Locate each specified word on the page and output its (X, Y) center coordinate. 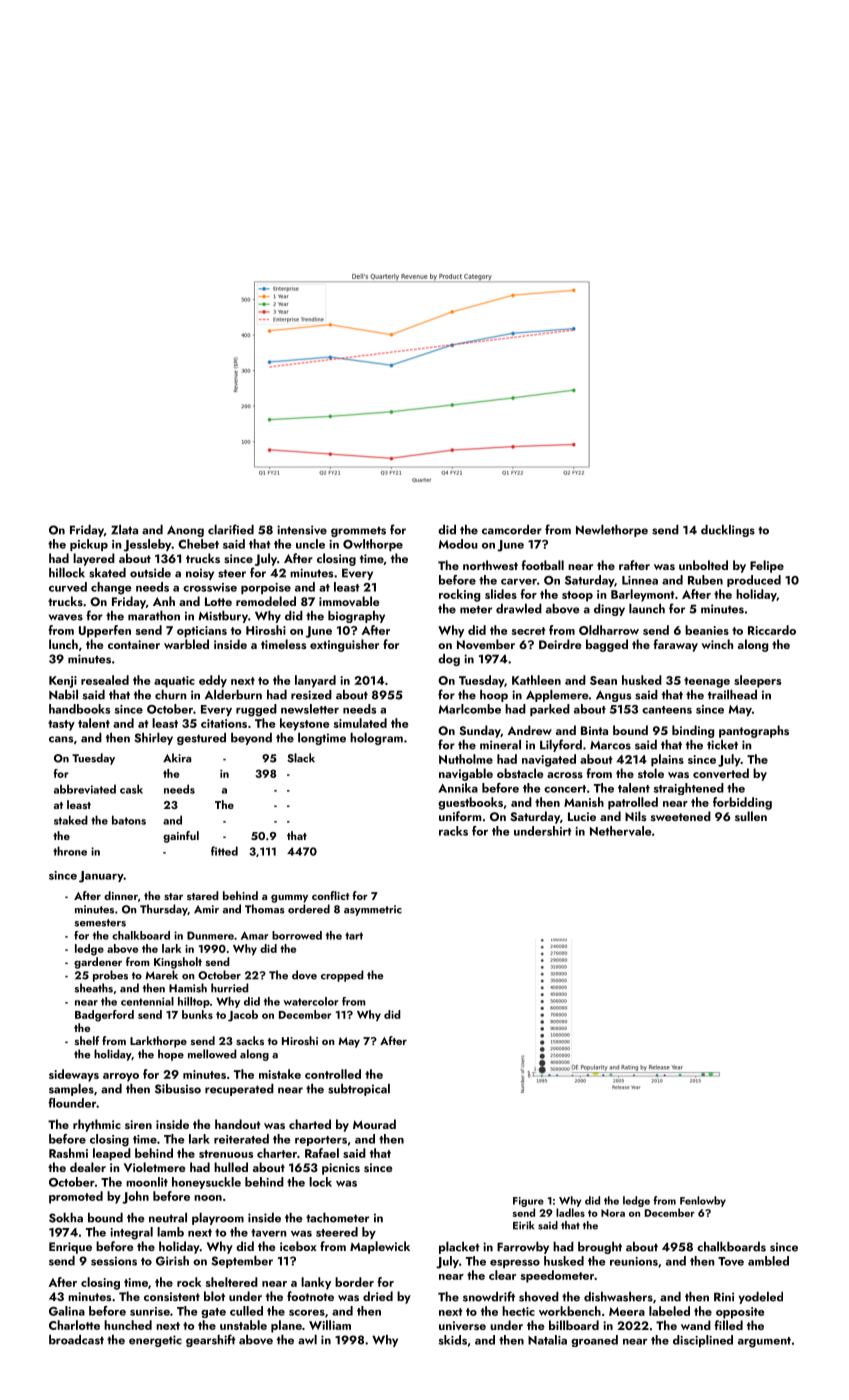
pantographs (754, 731)
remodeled (266, 601)
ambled (768, 1261)
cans (61, 739)
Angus (613, 696)
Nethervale (621, 831)
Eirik (523, 1225)
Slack (301, 758)
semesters (100, 923)
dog (449, 660)
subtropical (359, 1090)
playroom (218, 1219)
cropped (342, 976)
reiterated (241, 1139)
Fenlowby (703, 1201)
